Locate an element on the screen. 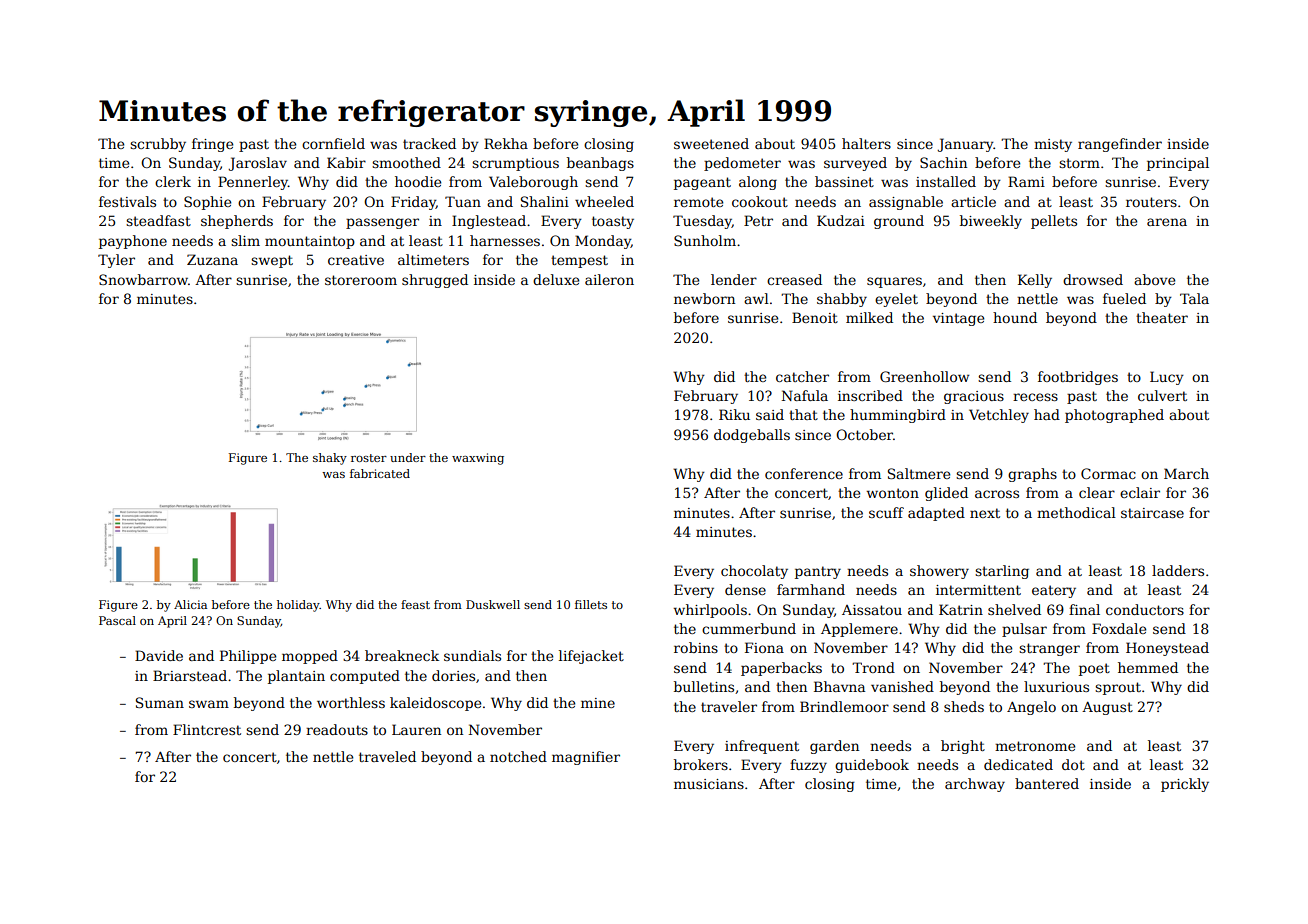 Image resolution: width=1308 pixels, height=924 pixels. shaky is located at coordinates (330, 459).
